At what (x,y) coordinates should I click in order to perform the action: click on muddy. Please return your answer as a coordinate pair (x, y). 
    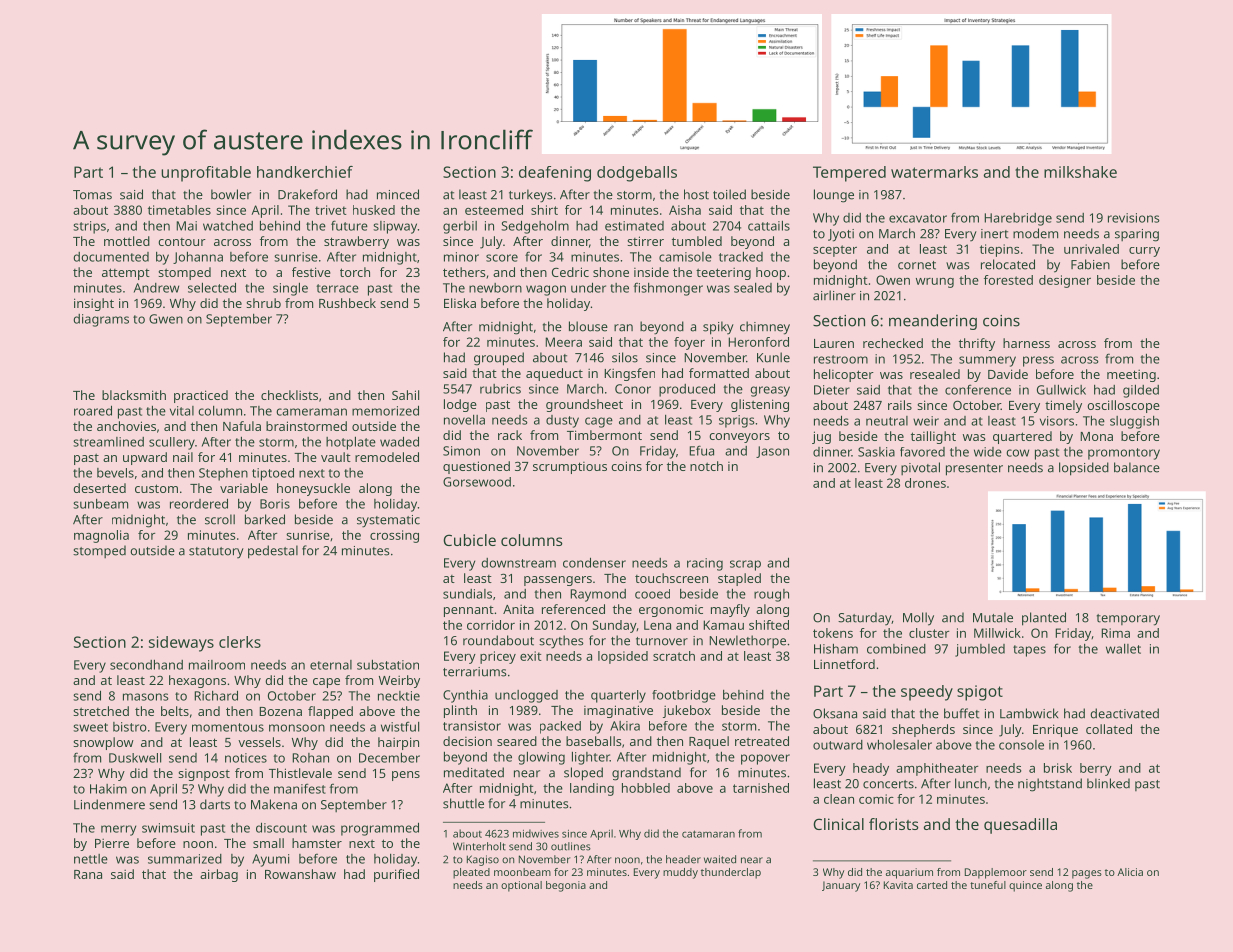
    Looking at the image, I should click on (680, 873).
